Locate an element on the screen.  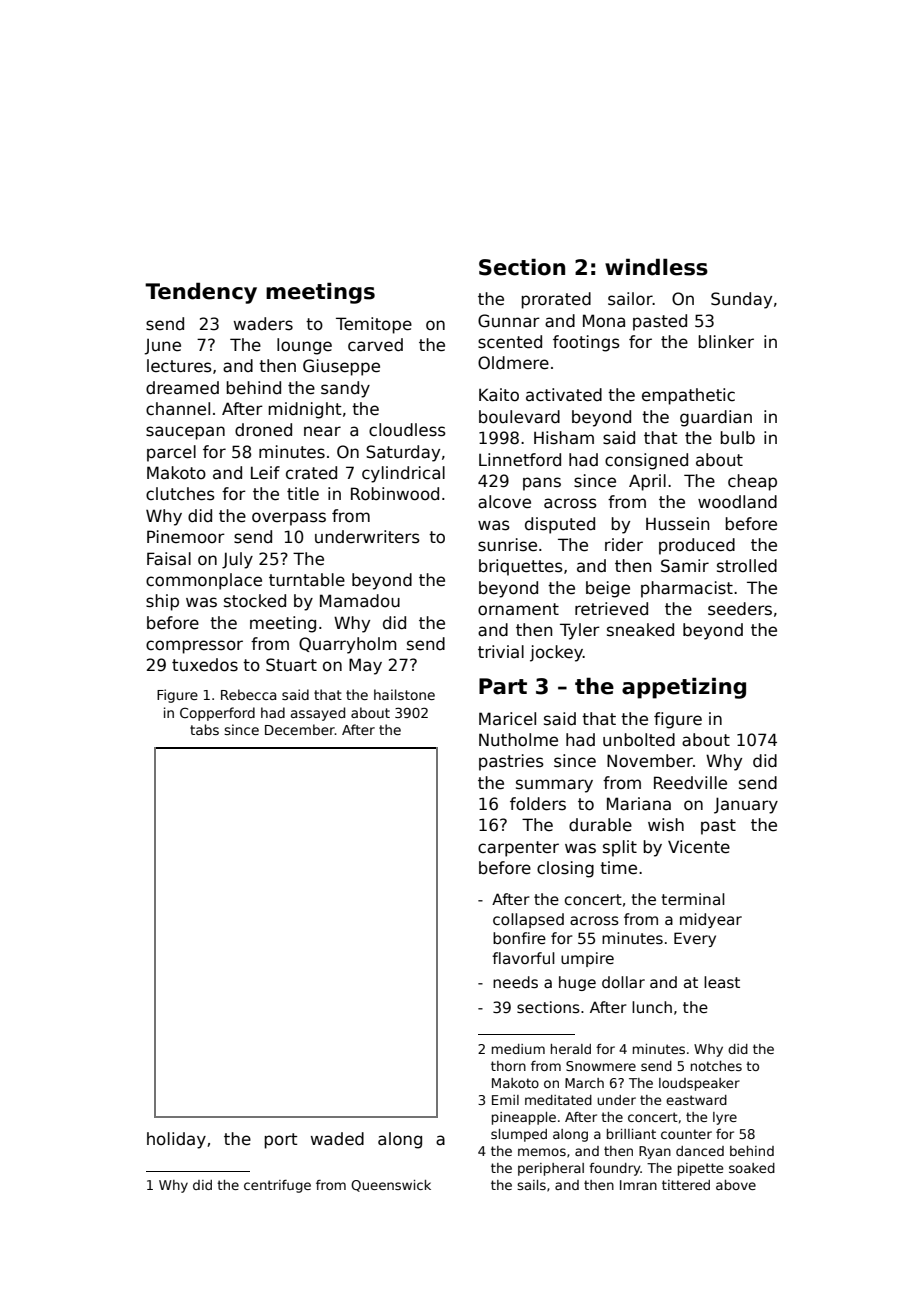
port is located at coordinates (280, 1141).
